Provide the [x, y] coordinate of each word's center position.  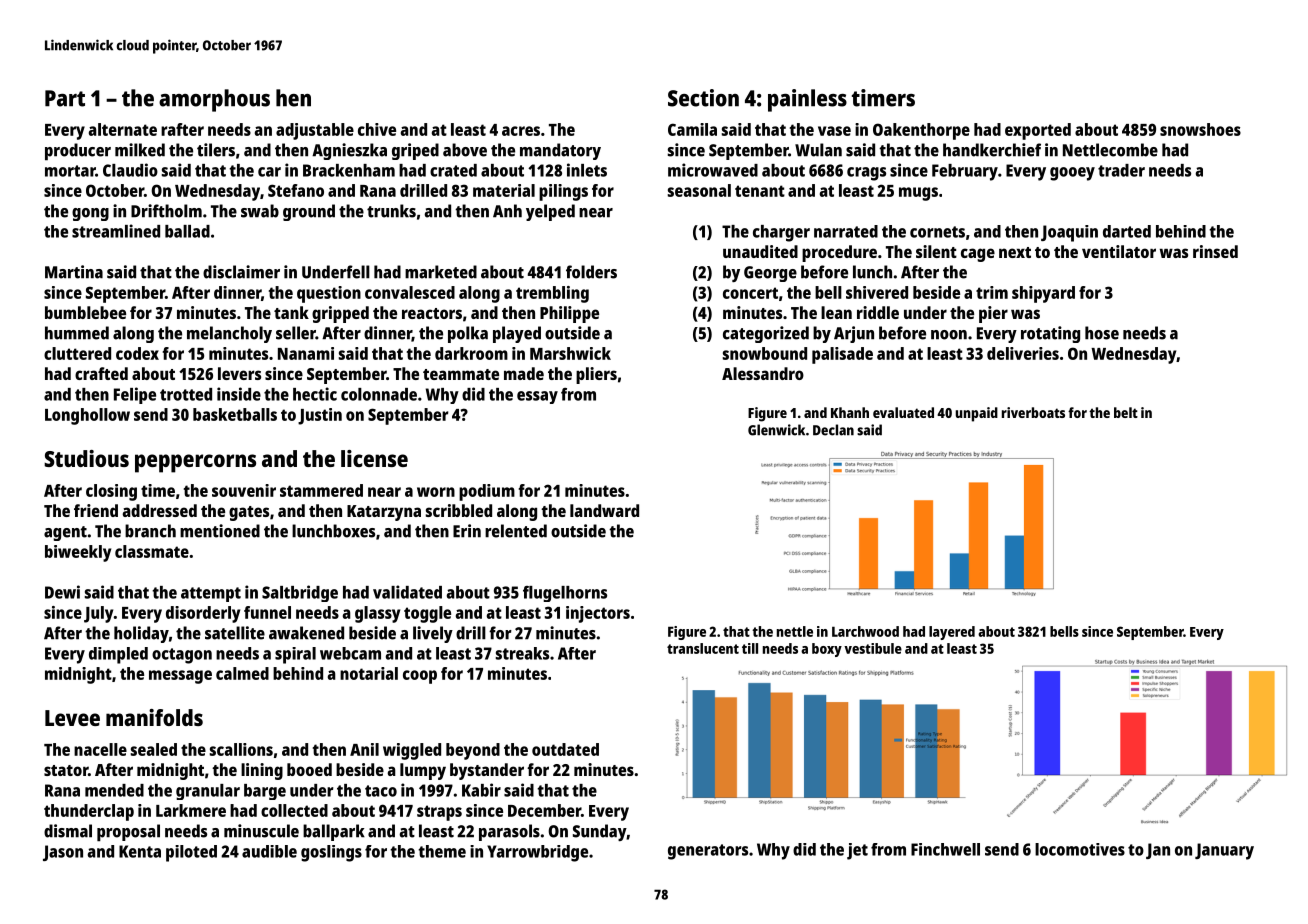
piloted [191, 853]
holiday [141, 634]
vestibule [873, 648]
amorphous [214, 100]
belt [1126, 412]
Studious [86, 458]
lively [433, 634]
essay [537, 397]
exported [1038, 131]
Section [703, 98]
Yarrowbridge [537, 853]
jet [857, 851]
